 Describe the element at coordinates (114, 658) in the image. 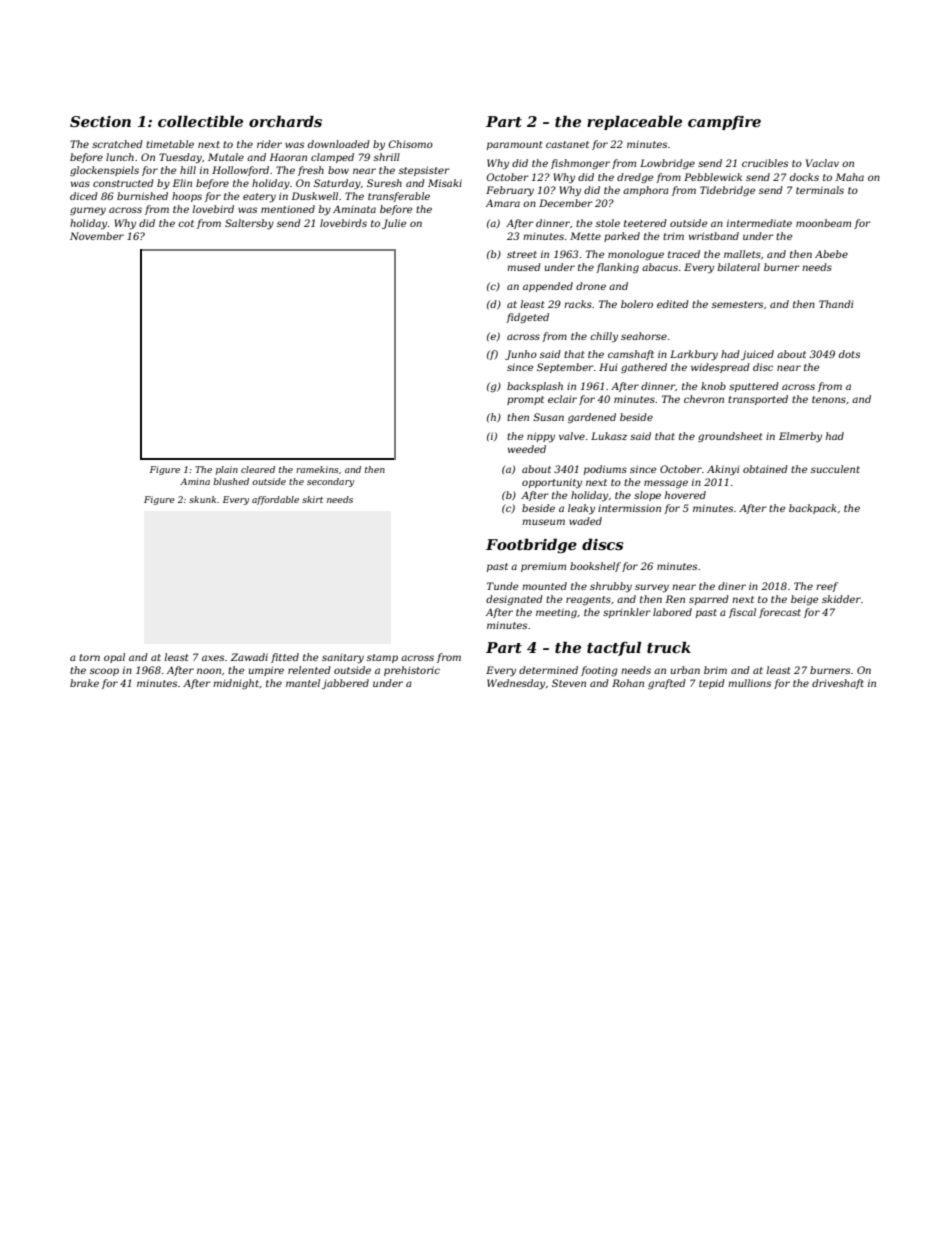

I see `opal` at that location.
